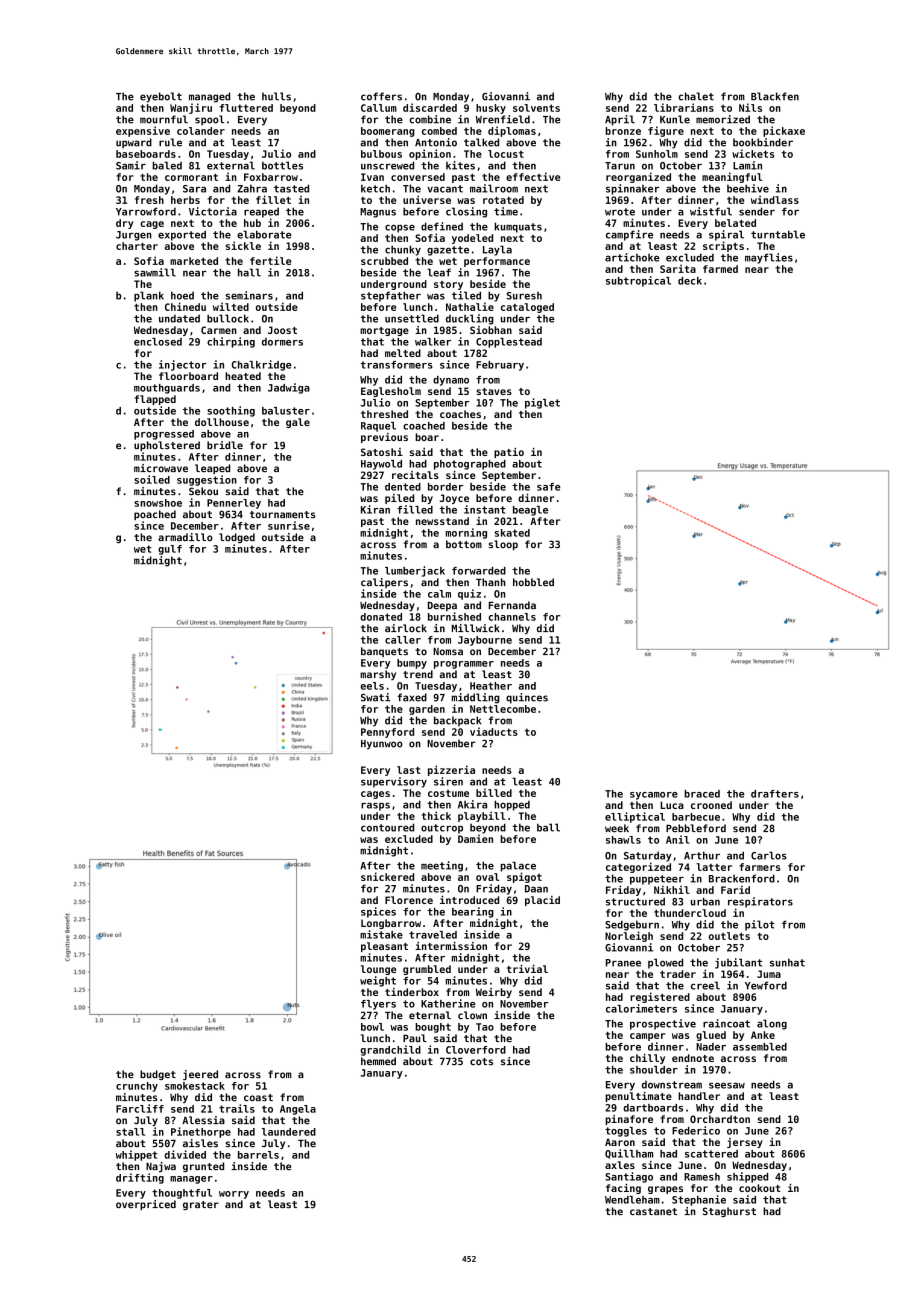 Image resolution: width=924 pixels, height=1308 pixels. What do you see at coordinates (381, 96) in the page?
I see `coffers` at bounding box center [381, 96].
